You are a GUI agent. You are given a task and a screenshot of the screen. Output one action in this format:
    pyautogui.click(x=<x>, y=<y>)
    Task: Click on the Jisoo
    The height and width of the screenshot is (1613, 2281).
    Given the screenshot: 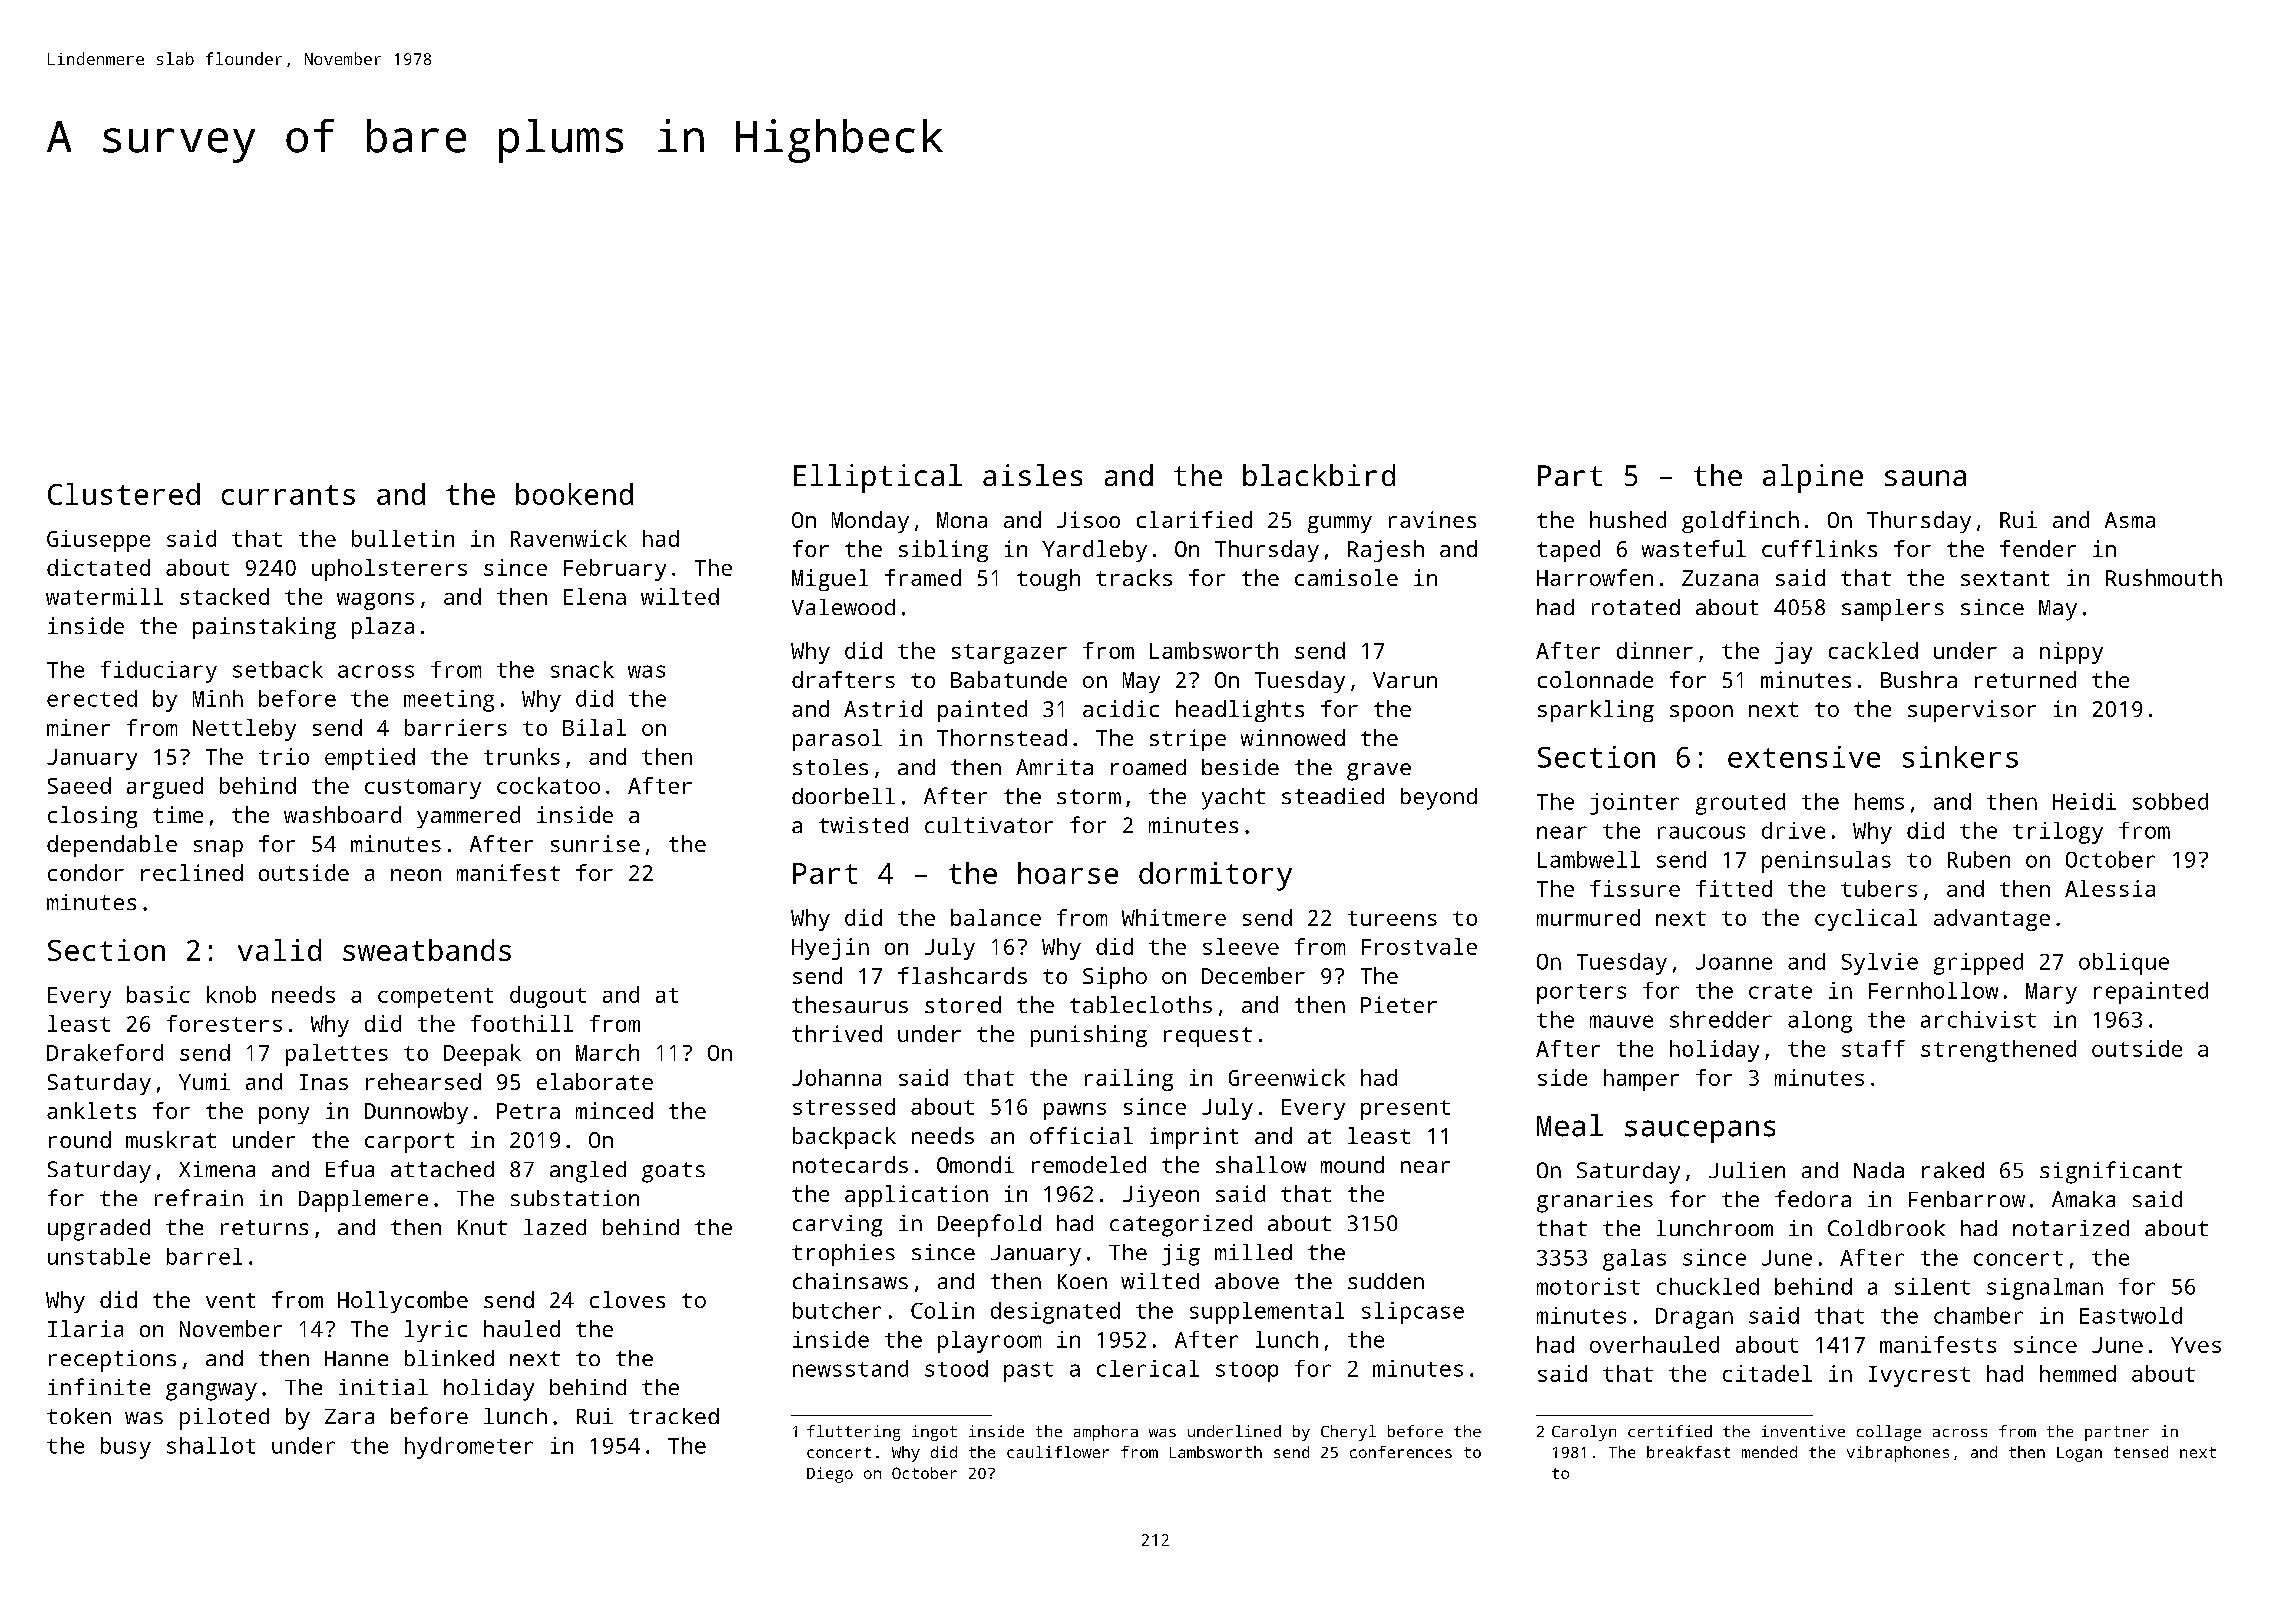 What is the action you would take?
    pyautogui.click(x=1088, y=519)
